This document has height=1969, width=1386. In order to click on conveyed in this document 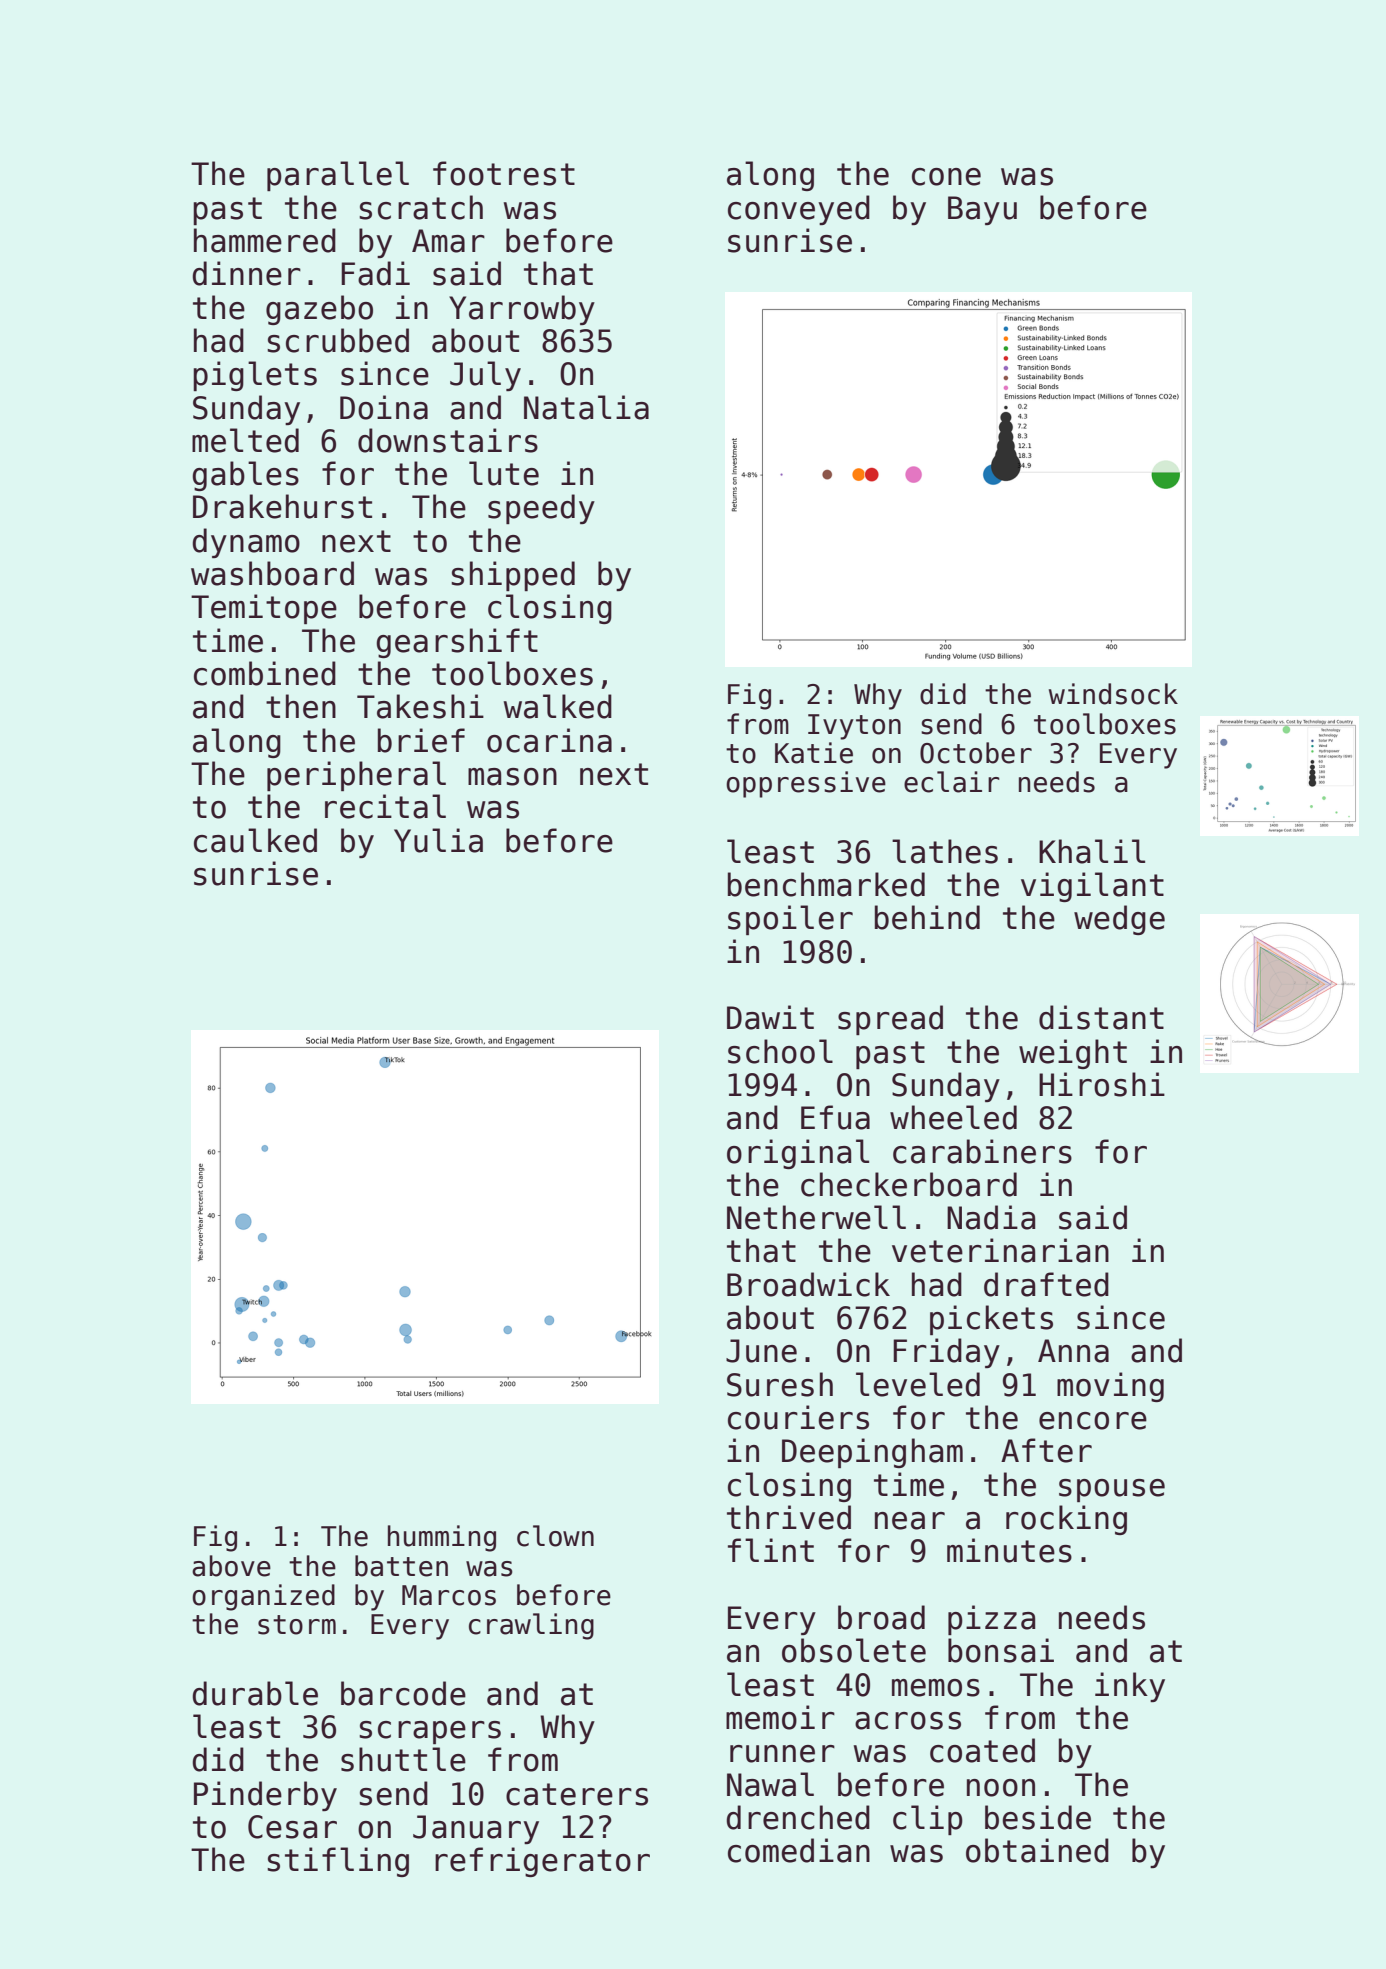, I will do `click(799, 210)`.
